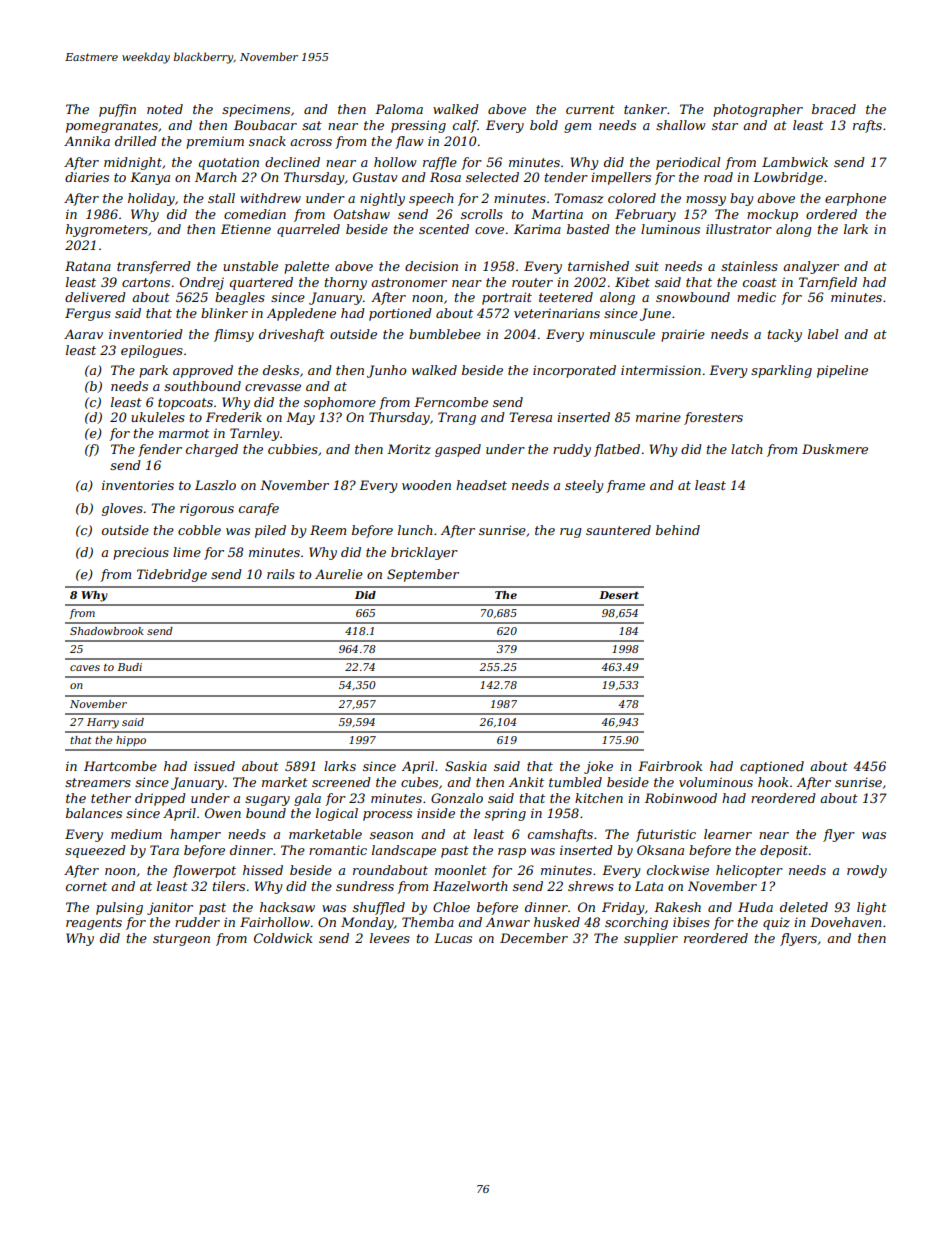 This image has height=1233, width=952. I want to click on camshafts, so click(560, 835).
